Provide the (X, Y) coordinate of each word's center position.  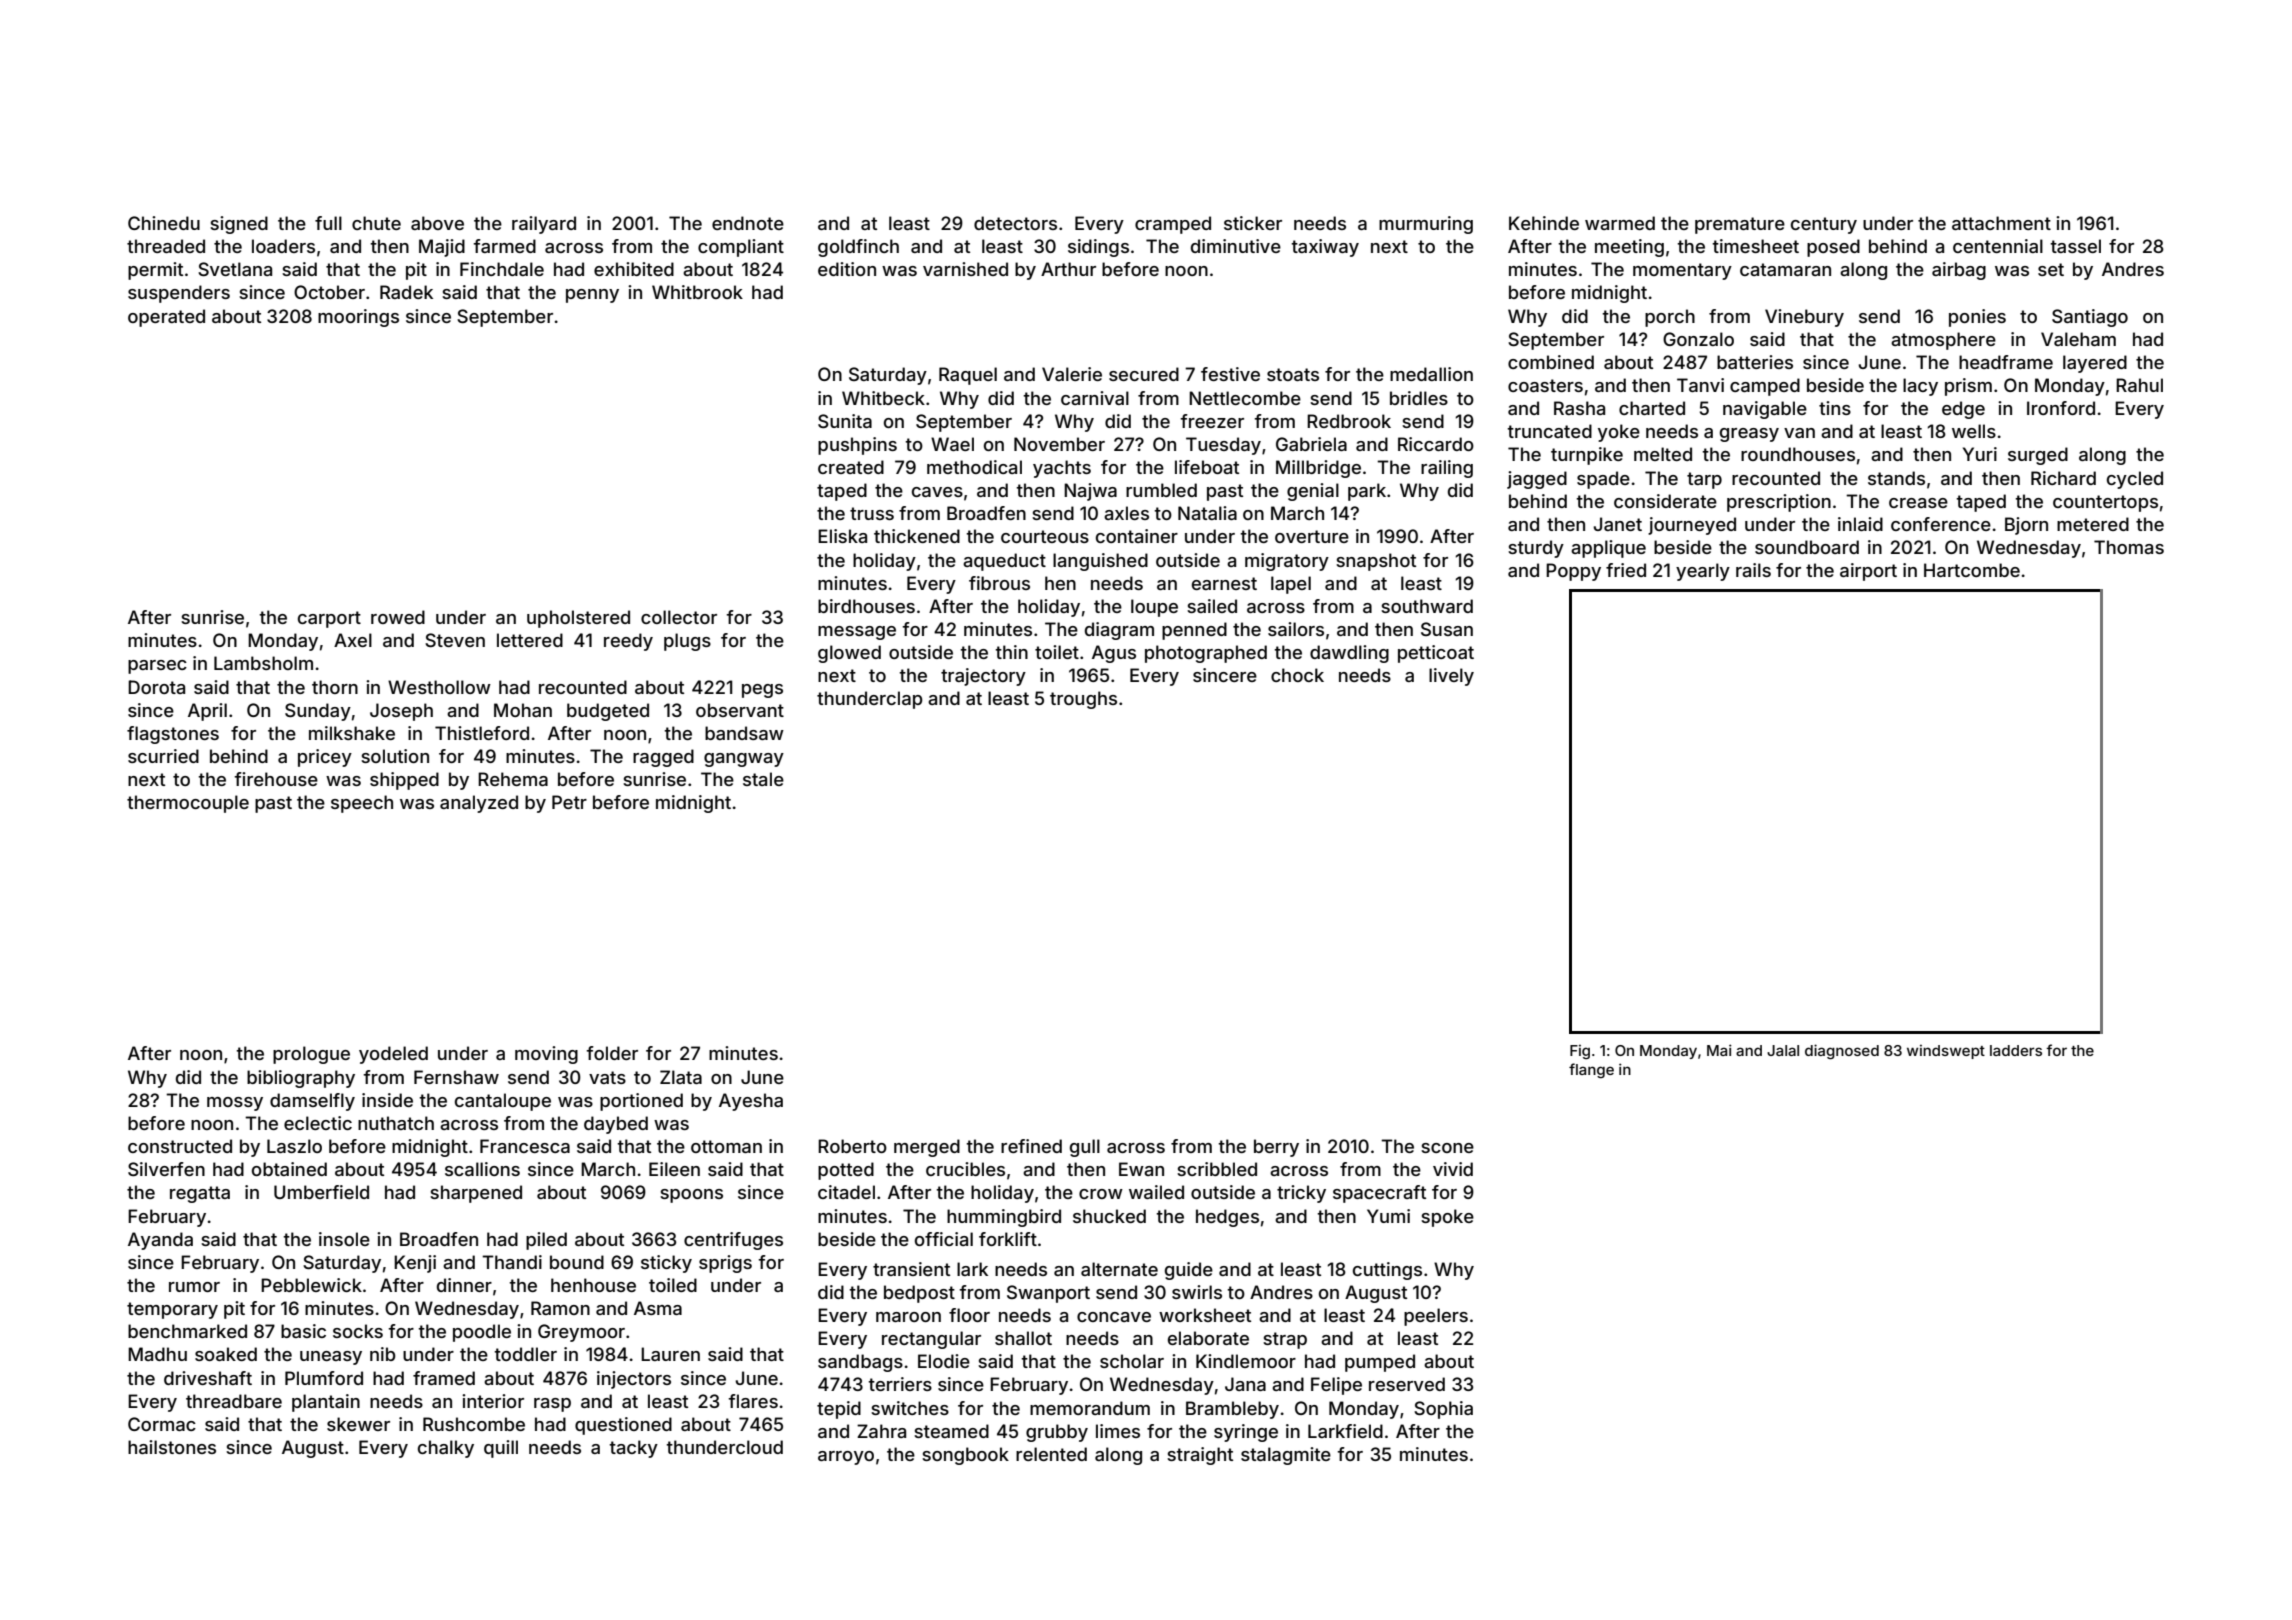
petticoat (1436, 654)
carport (329, 619)
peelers (1436, 1317)
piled (546, 1241)
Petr (569, 802)
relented (1051, 1454)
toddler (525, 1354)
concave (1114, 1317)
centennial (1998, 246)
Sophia (1443, 1410)
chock (1297, 675)
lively (1451, 677)
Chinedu (164, 223)
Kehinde (1544, 223)
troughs (1083, 700)
